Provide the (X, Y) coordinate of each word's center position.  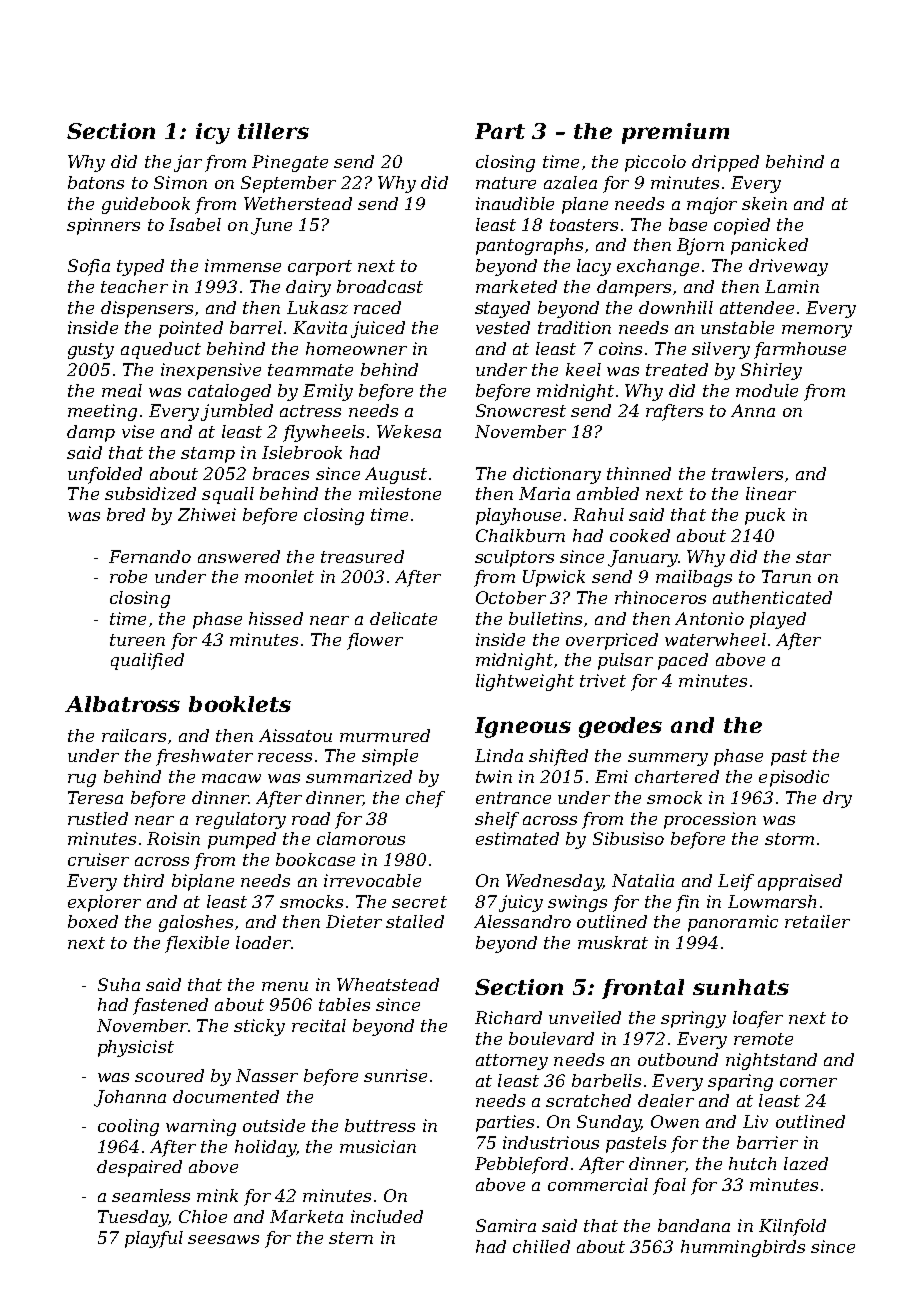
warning (201, 1127)
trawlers (747, 473)
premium (675, 133)
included (387, 1216)
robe (128, 576)
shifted (558, 757)
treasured (362, 556)
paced (683, 661)
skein (764, 203)
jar (188, 163)
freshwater (204, 757)
